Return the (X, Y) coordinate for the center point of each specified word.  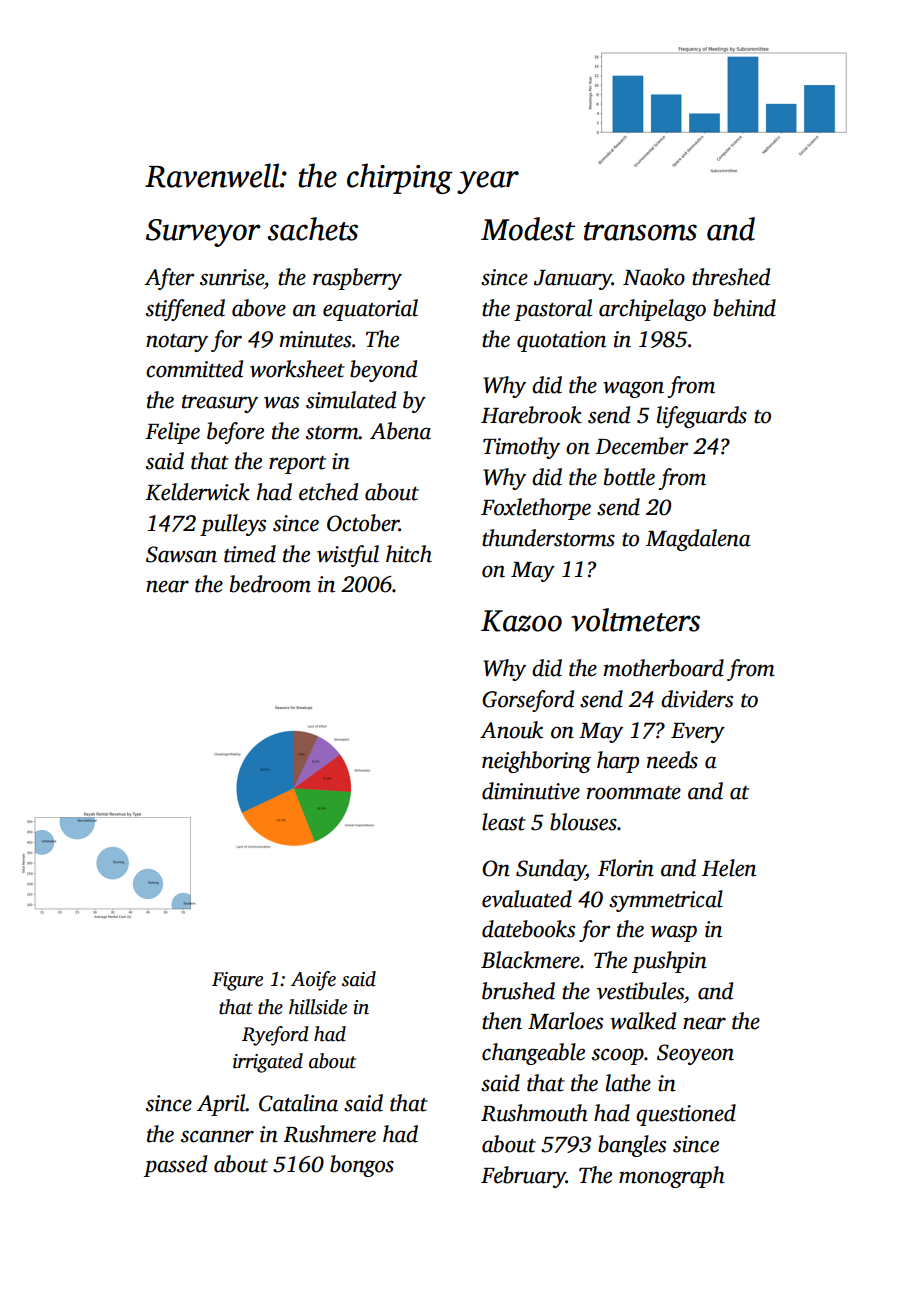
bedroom (270, 584)
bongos (362, 1166)
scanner (217, 1136)
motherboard (664, 668)
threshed (731, 277)
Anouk (511, 730)
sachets (312, 229)
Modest (528, 229)
